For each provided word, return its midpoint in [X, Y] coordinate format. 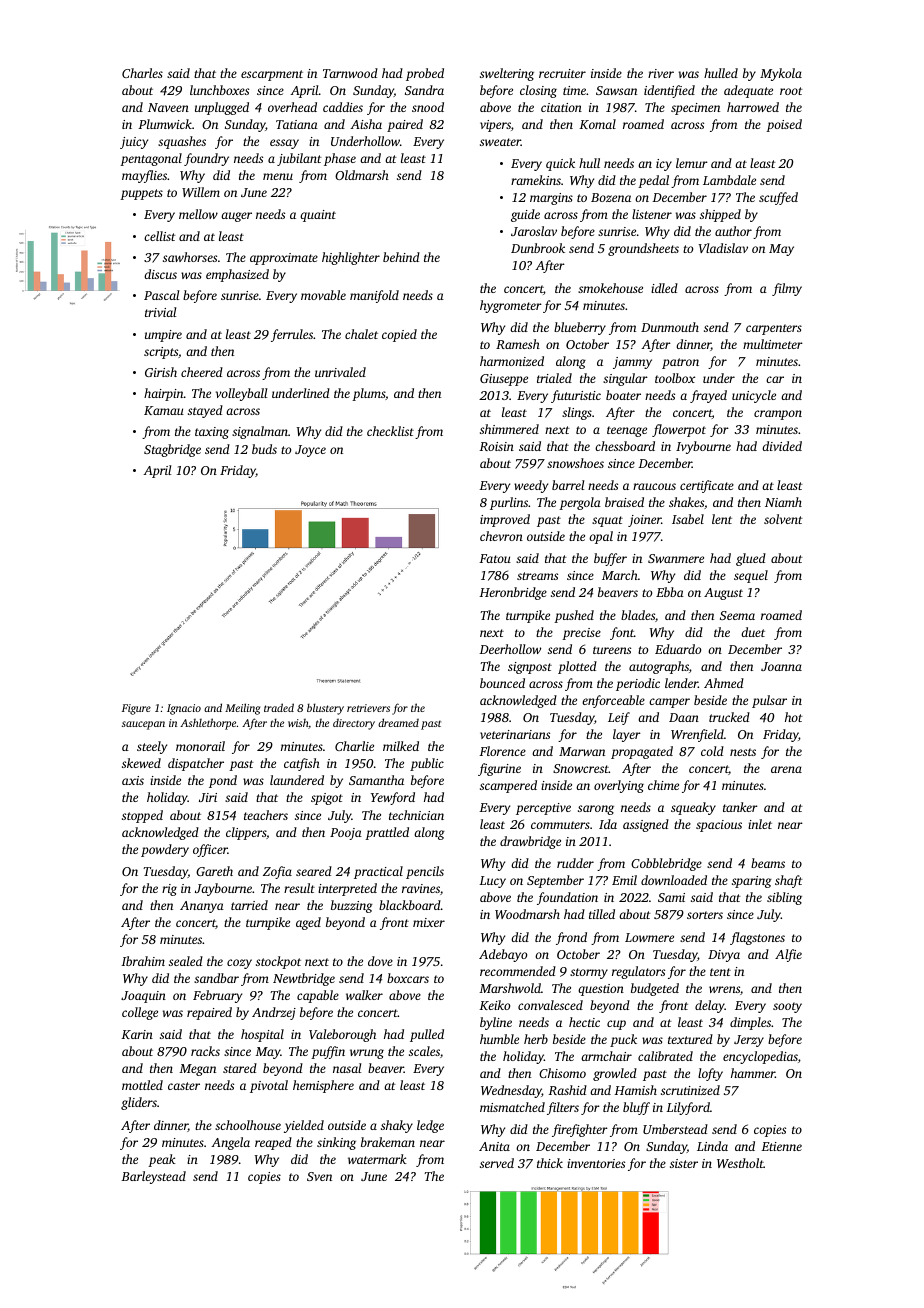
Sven [319, 1176]
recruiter [562, 73]
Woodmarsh [527, 914]
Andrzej [274, 1013]
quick [560, 164]
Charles [142, 73]
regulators [638, 972]
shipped [720, 215]
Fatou [495, 558]
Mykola [781, 74]
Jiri [208, 797]
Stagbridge [172, 450]
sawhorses [190, 257]
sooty [787, 1007]
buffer [610, 559]
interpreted [347, 889]
